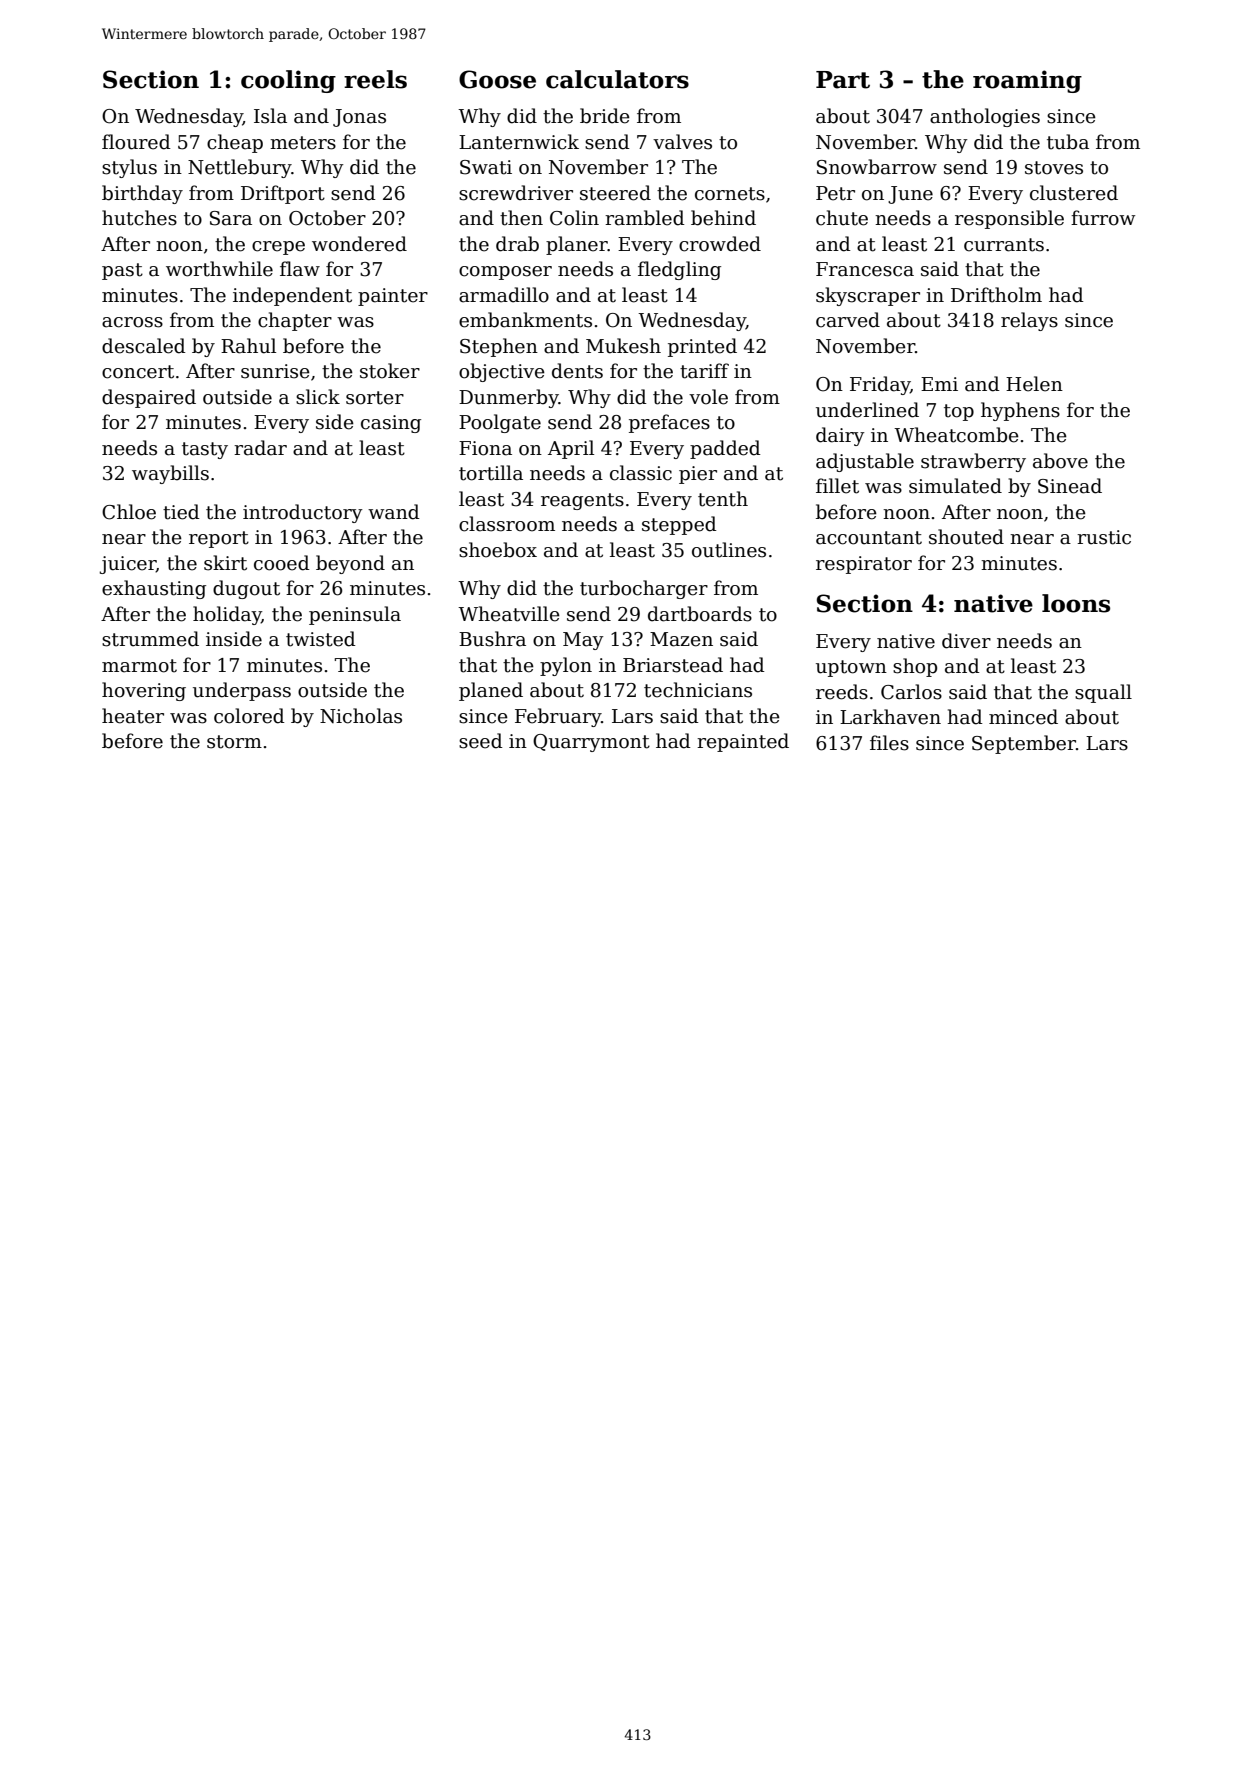 The height and width of the screenshot is (1767, 1249). What do you see at coordinates (227, 615) in the screenshot?
I see `holiday` at bounding box center [227, 615].
